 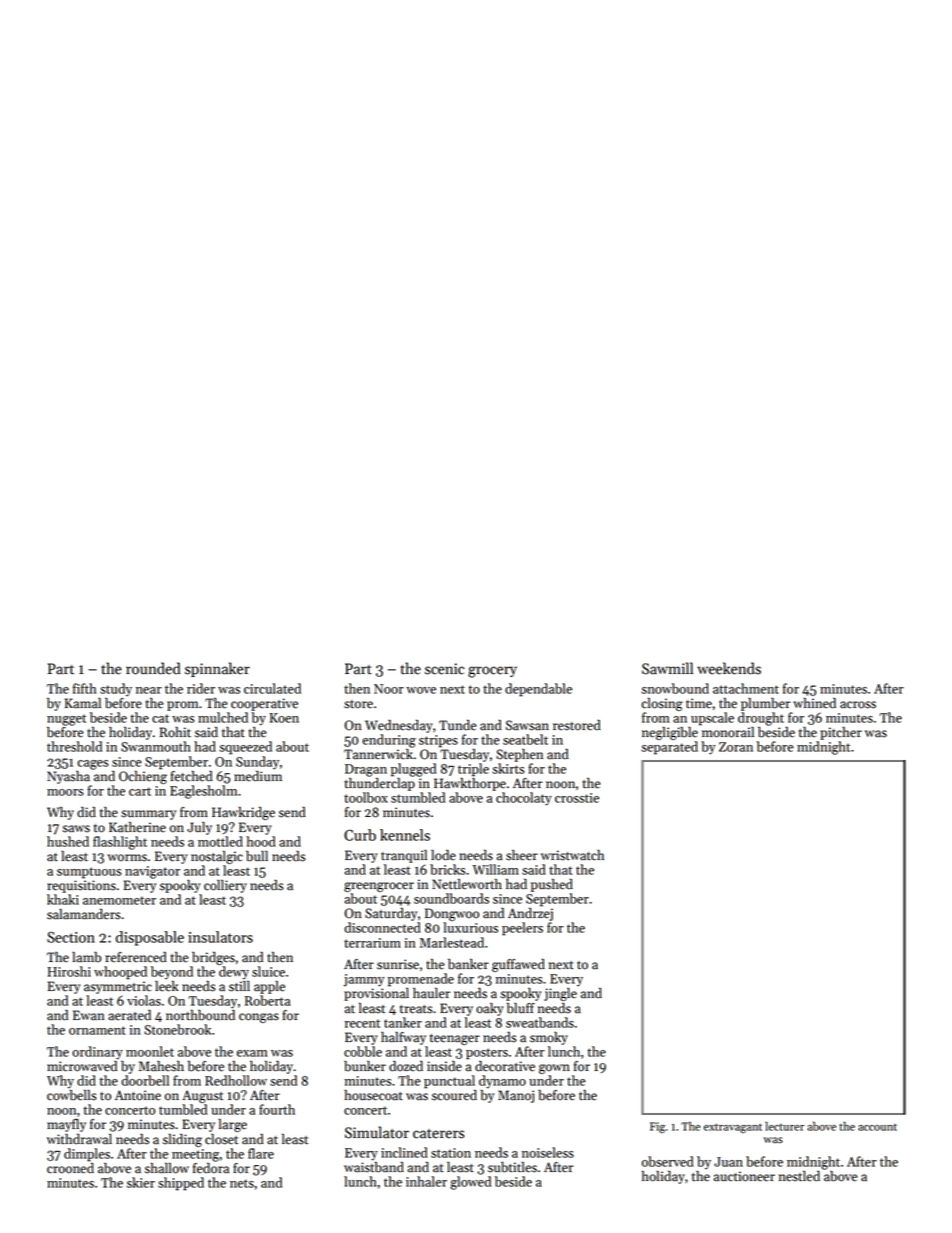 What do you see at coordinates (729, 668) in the page?
I see `weekends` at bounding box center [729, 668].
